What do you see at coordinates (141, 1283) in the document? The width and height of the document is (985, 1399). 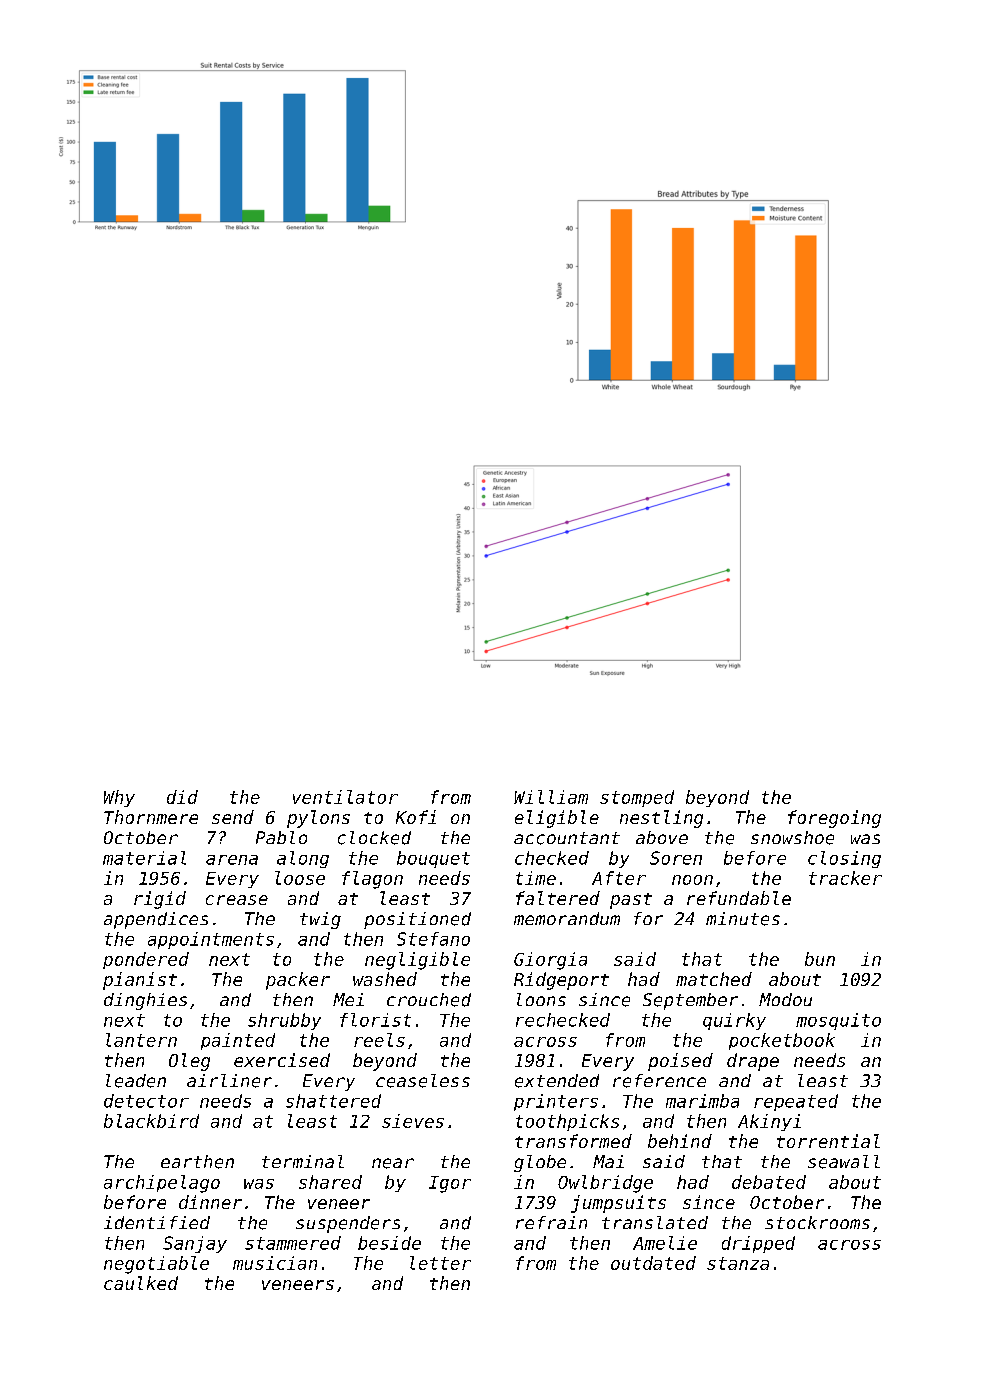 I see `caulked` at bounding box center [141, 1283].
